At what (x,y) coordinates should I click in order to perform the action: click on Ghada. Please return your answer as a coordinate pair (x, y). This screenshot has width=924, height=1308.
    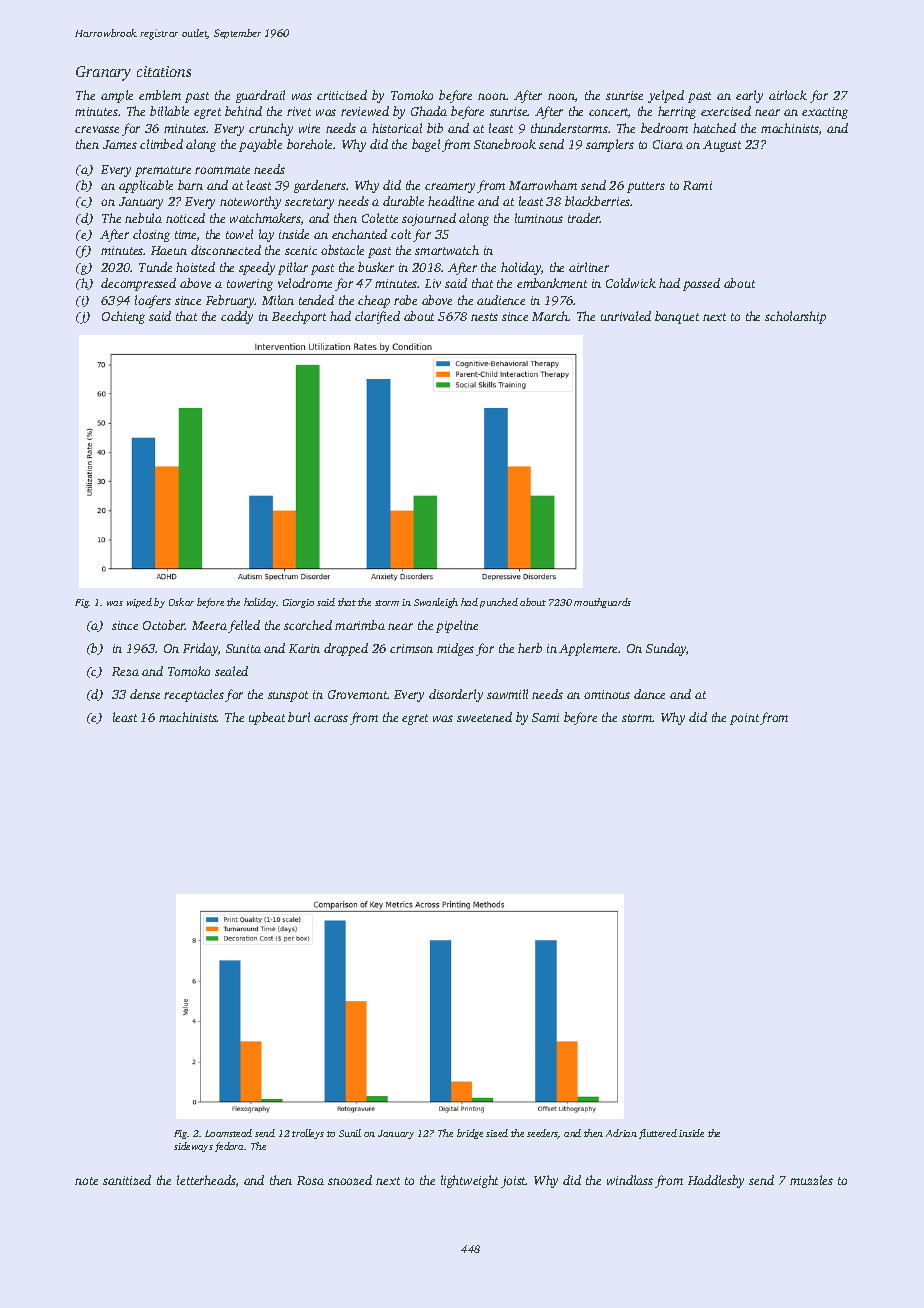
    Looking at the image, I should click on (429, 111).
